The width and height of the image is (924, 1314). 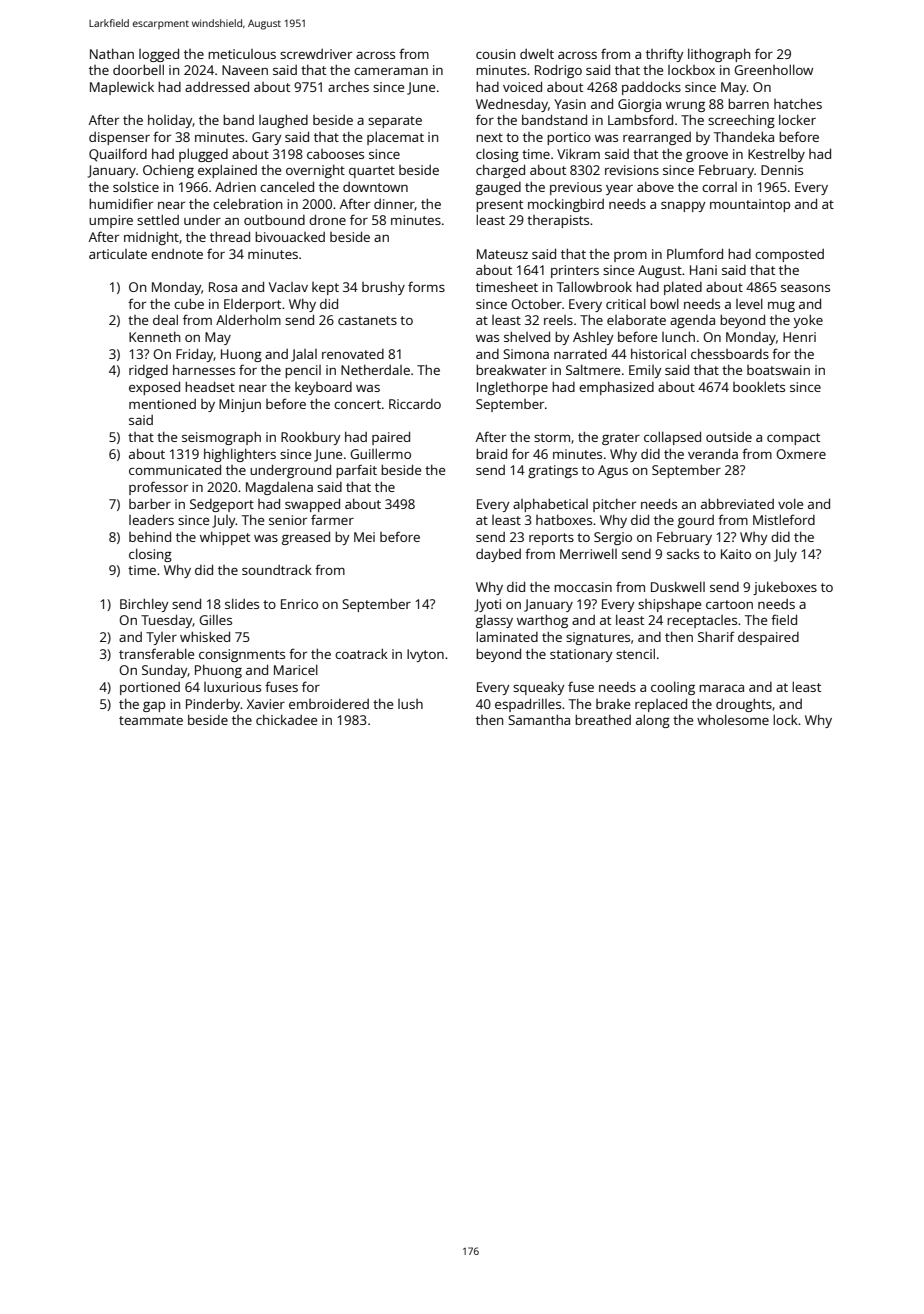 I want to click on addressed, so click(x=217, y=86).
